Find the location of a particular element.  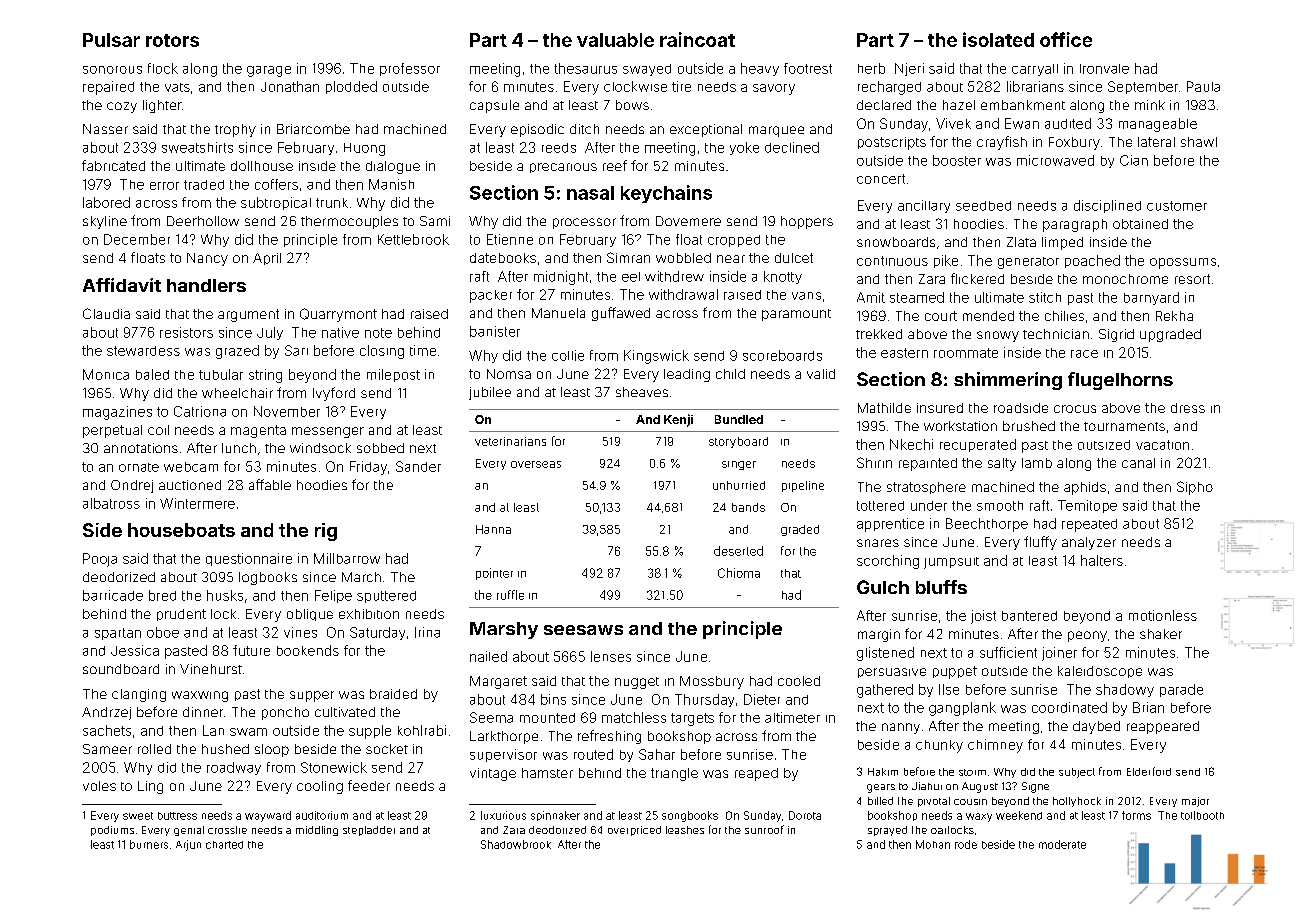

podiums is located at coordinates (112, 831).
